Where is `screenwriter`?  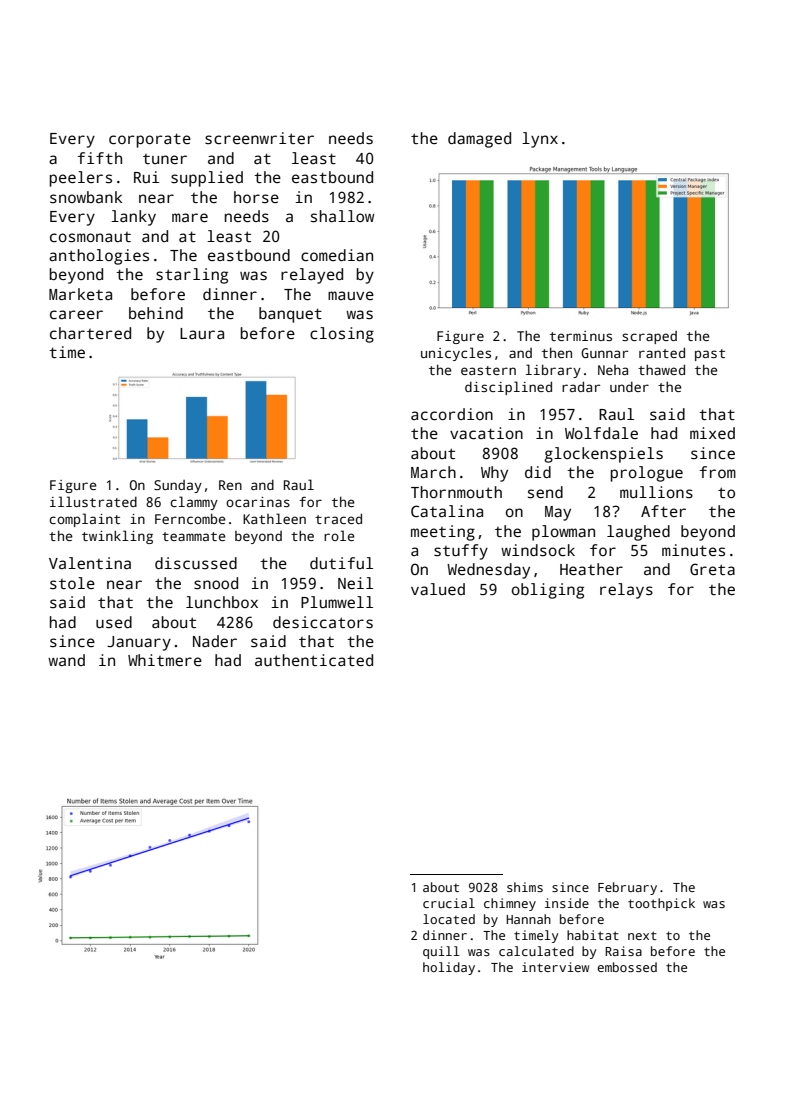 screenwriter is located at coordinates (259, 138).
